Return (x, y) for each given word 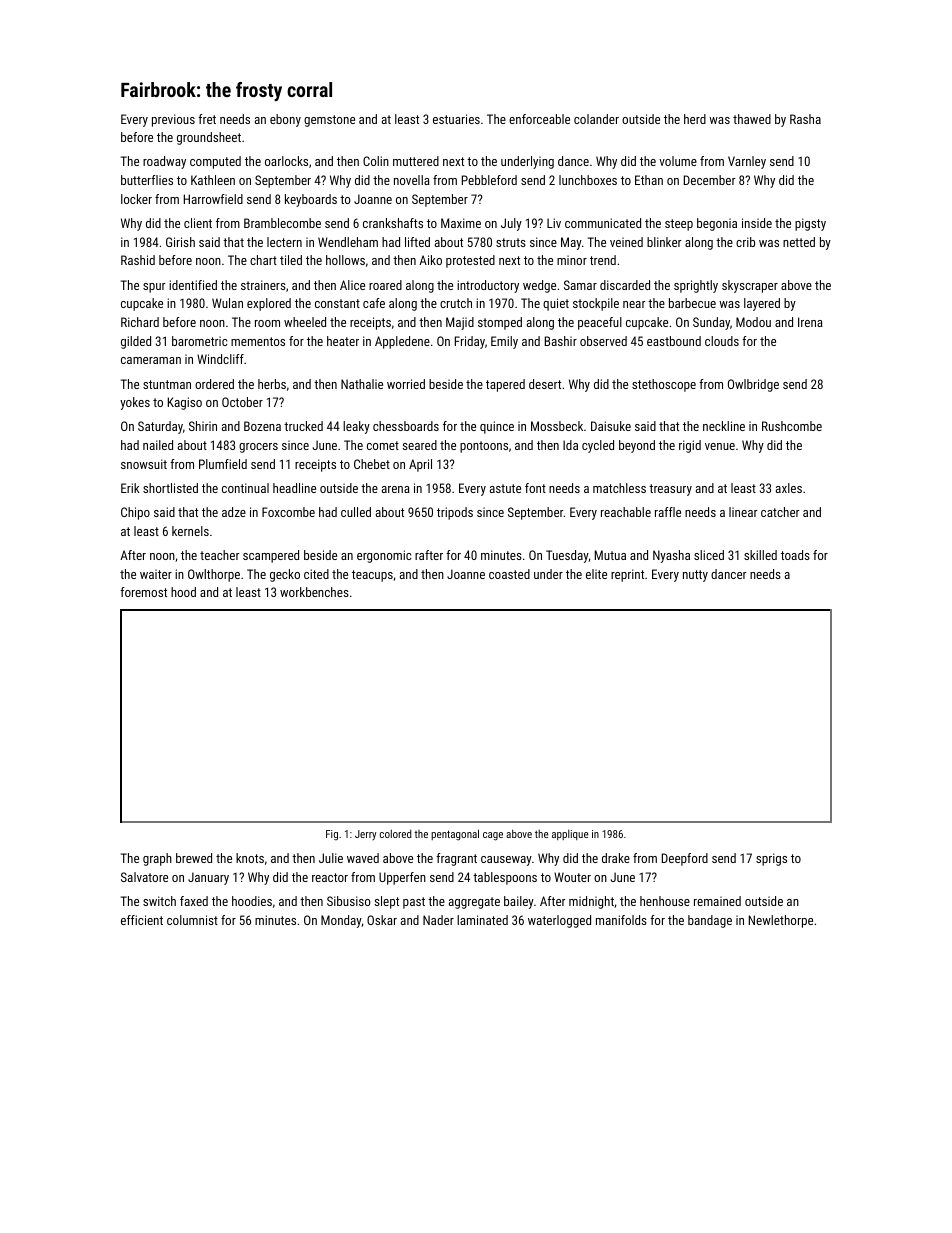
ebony (285, 120)
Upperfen (402, 878)
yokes (135, 403)
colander (596, 119)
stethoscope (664, 385)
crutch (456, 303)
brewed (194, 858)
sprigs (771, 859)
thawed (752, 119)
